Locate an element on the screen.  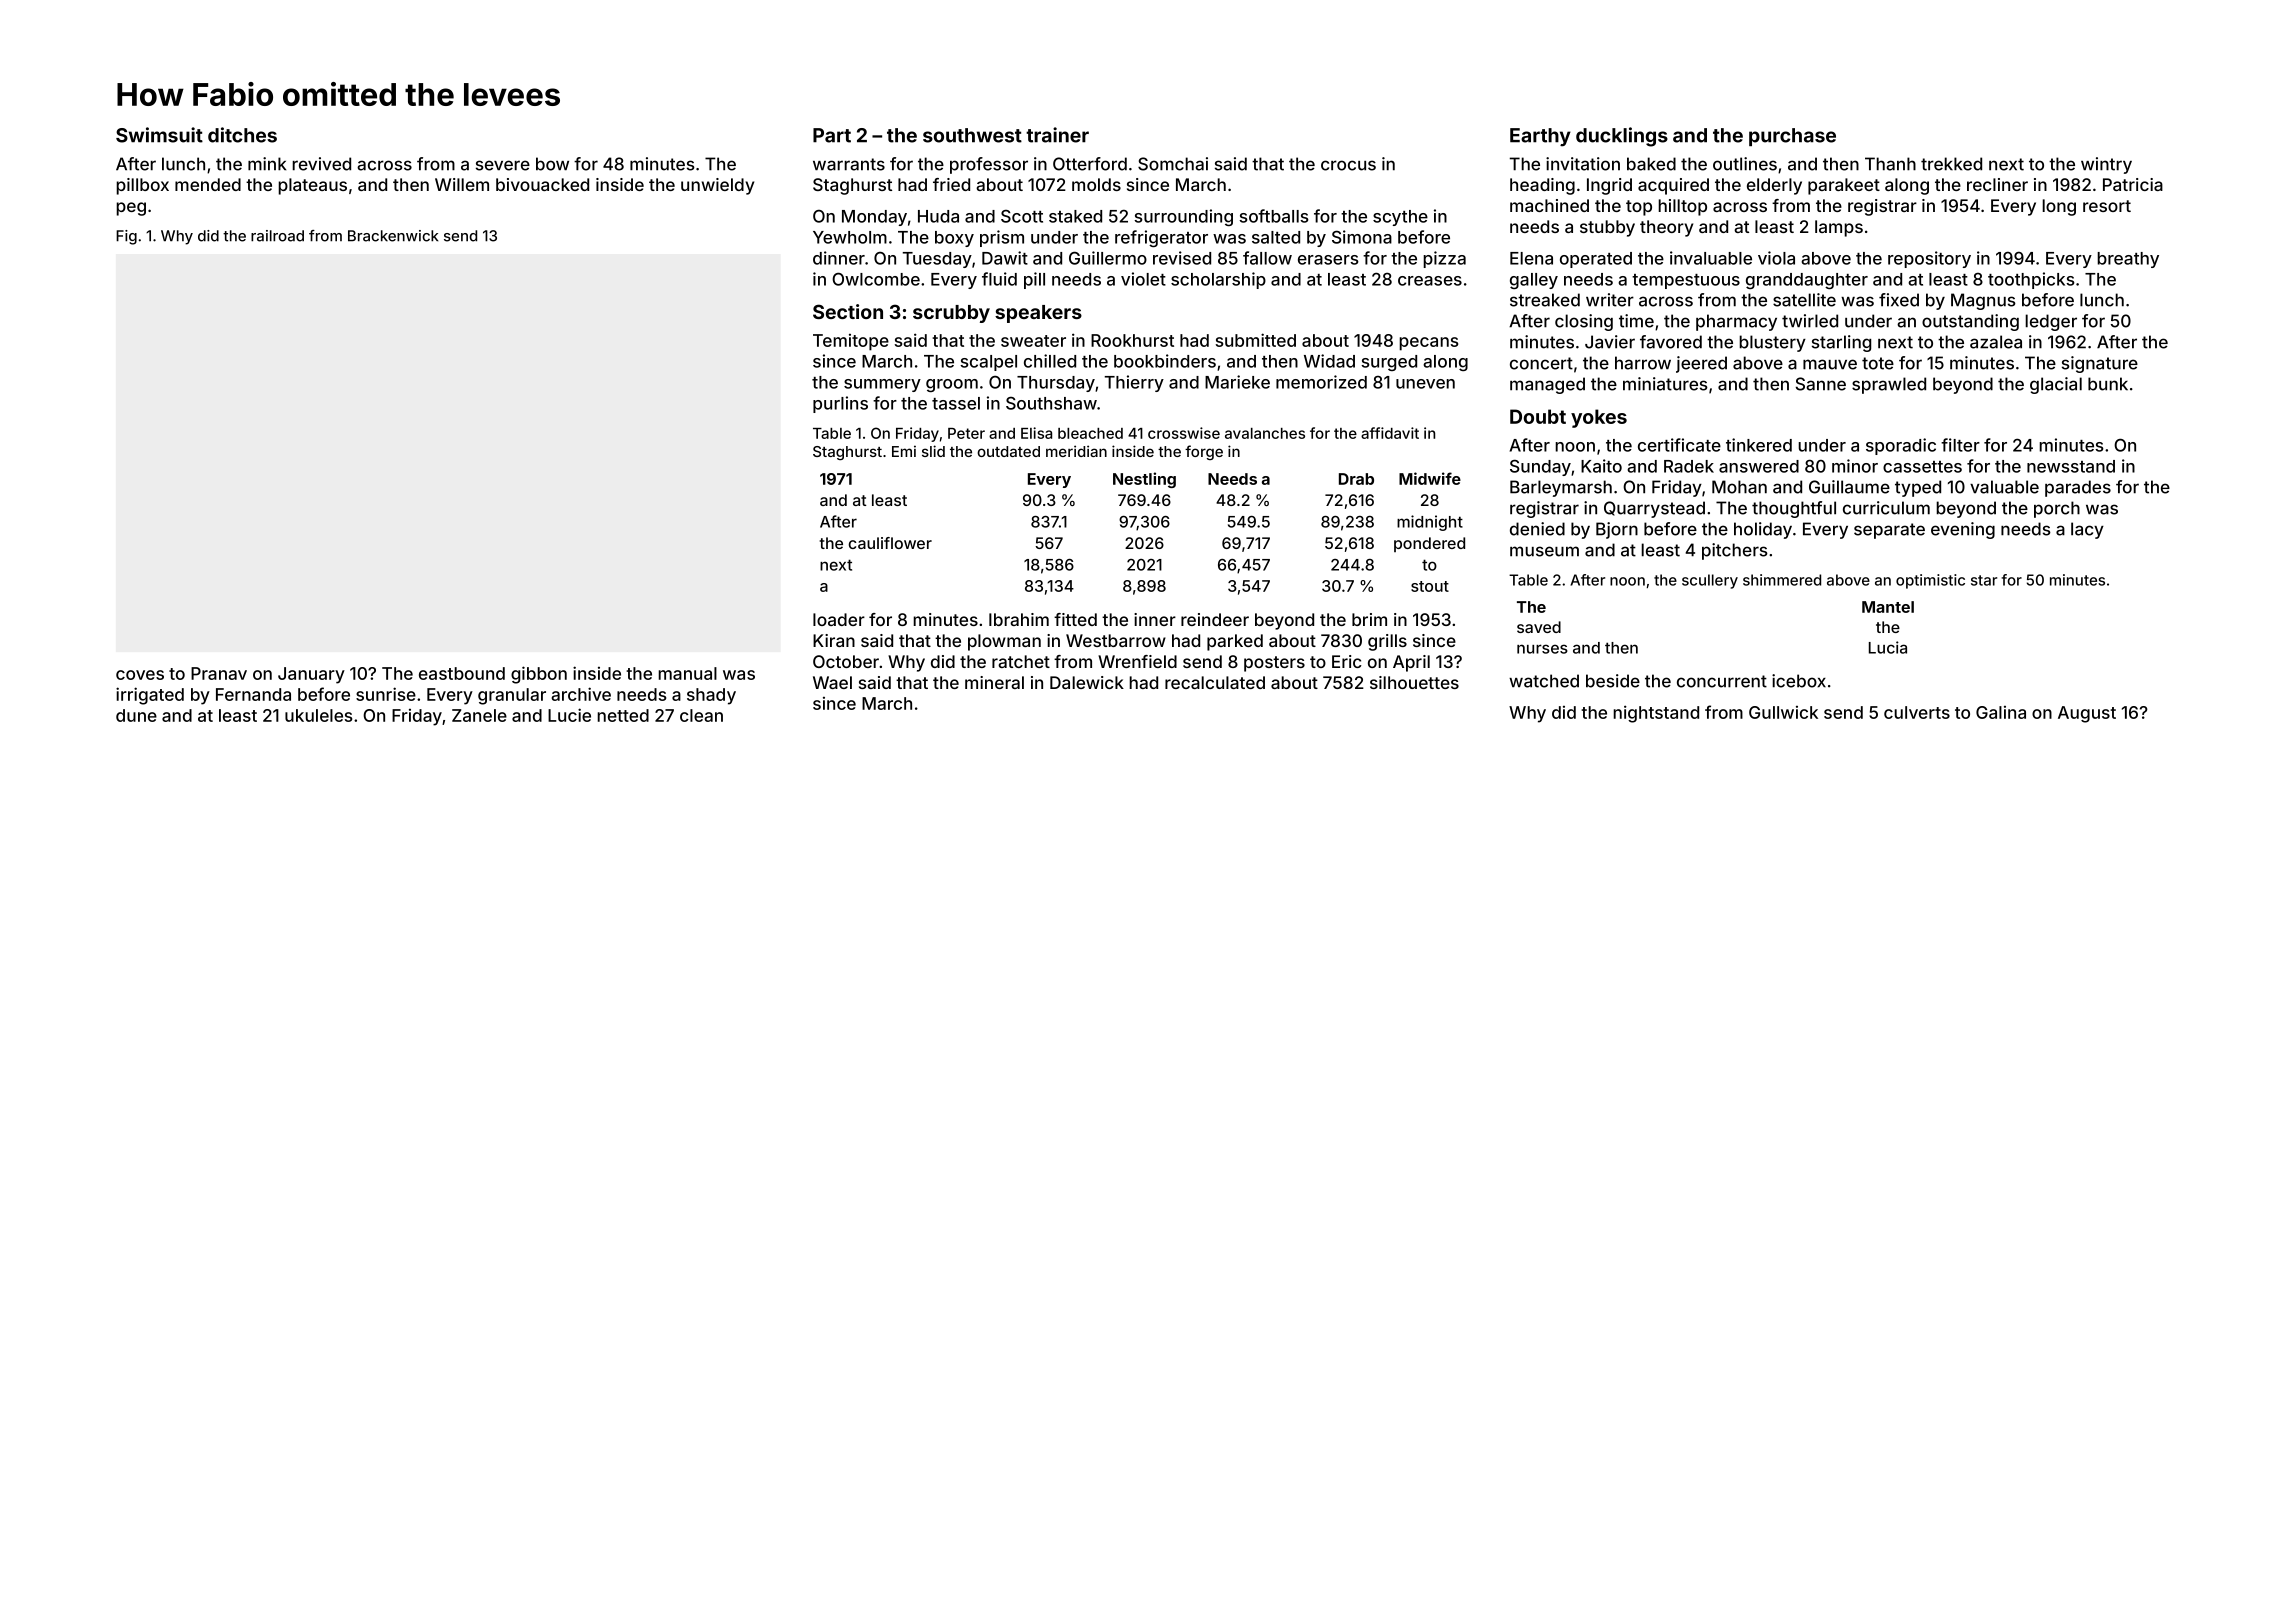
wintry is located at coordinates (2106, 165).
